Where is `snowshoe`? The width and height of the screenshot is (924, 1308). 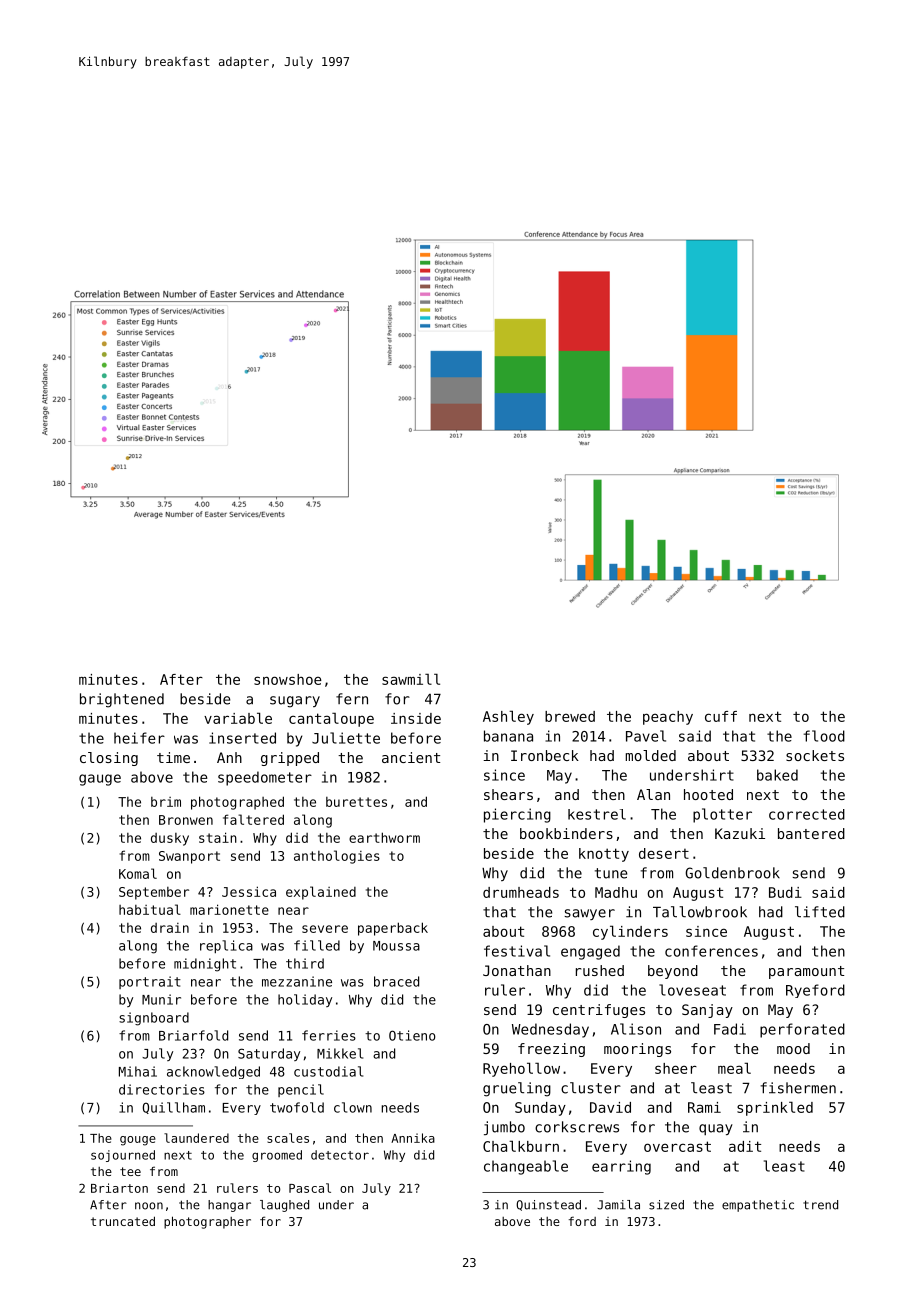 snowshoe is located at coordinates (288, 679).
